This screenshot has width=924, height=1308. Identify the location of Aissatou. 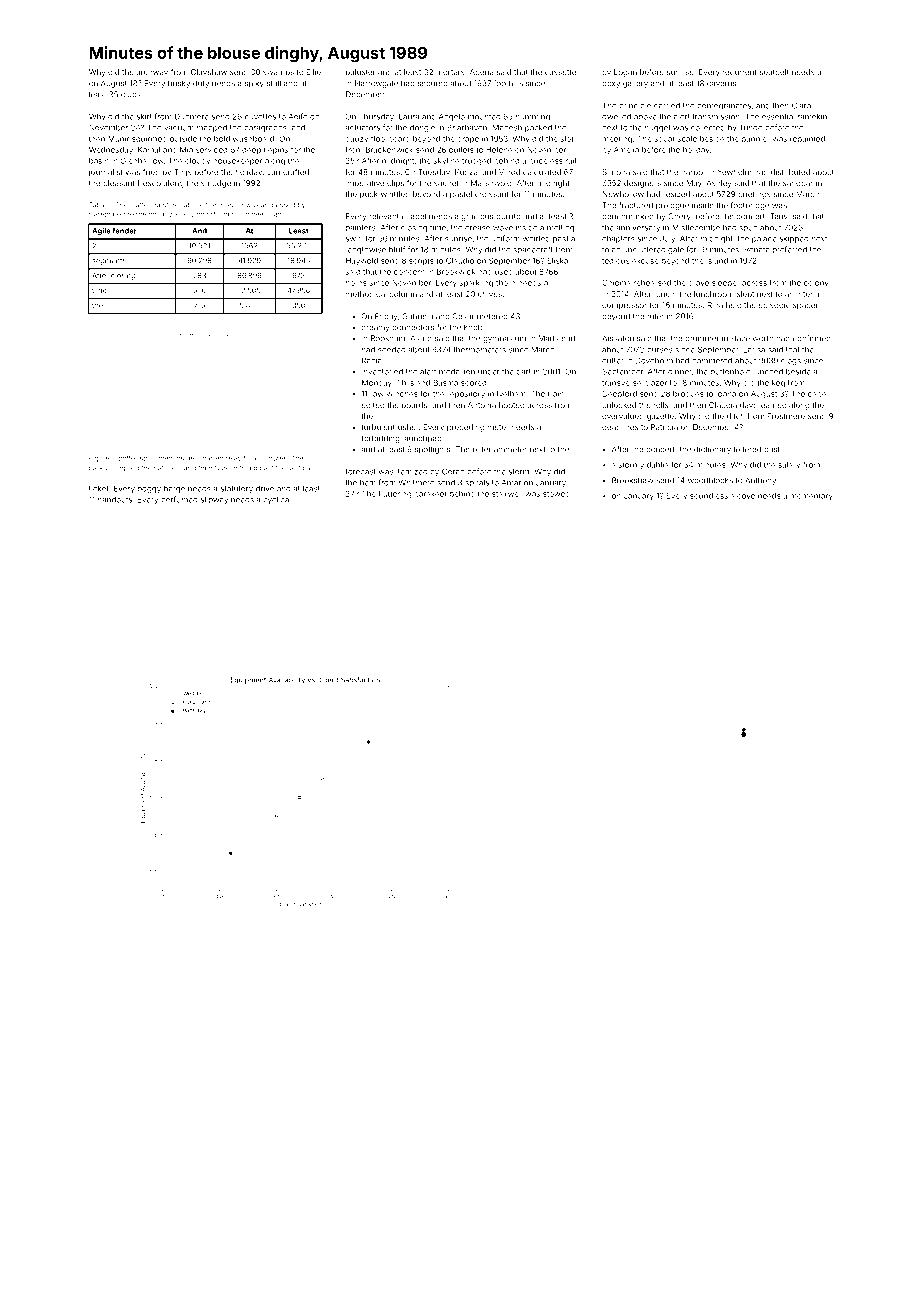
(618, 338).
